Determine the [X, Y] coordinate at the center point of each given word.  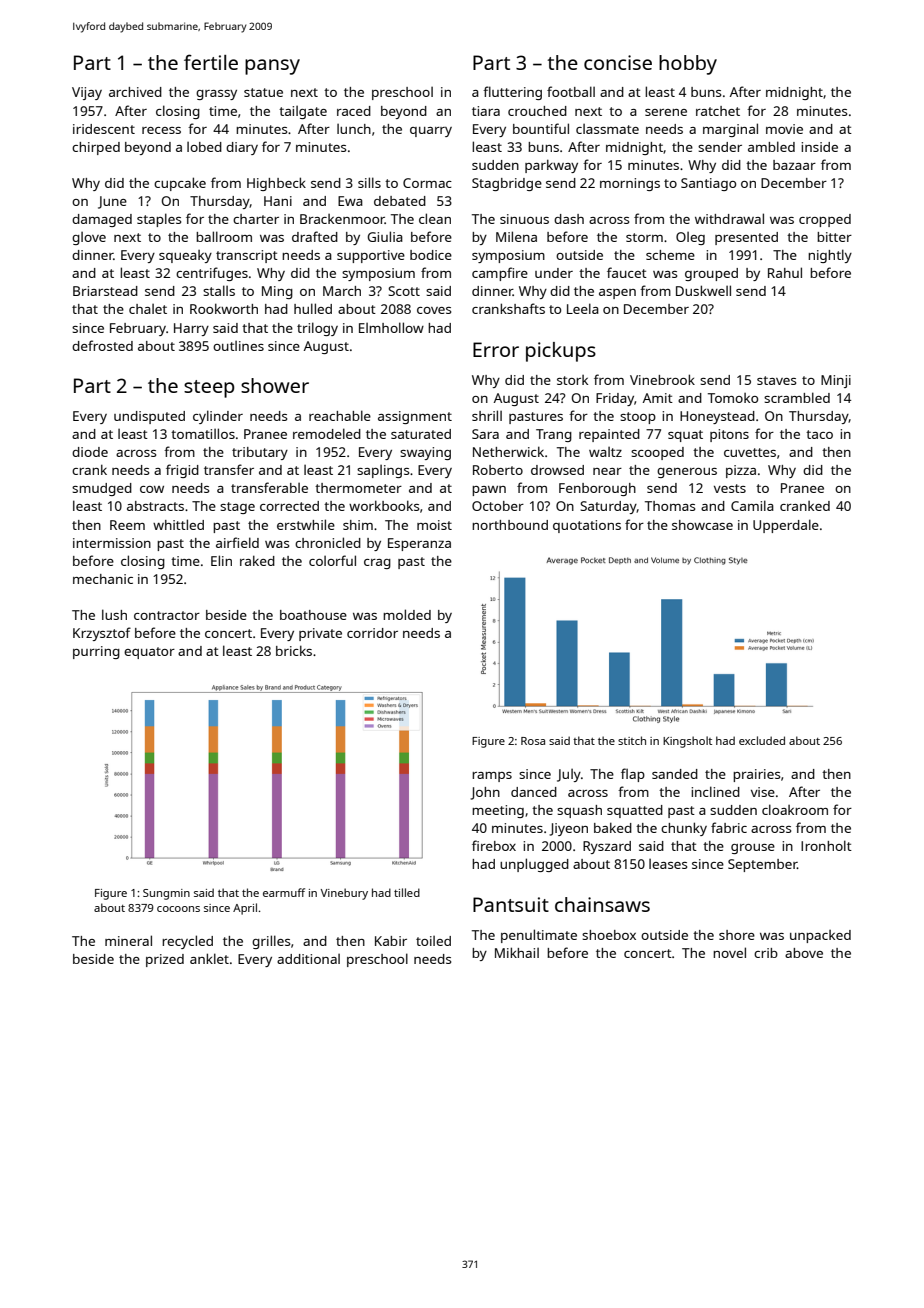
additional [308, 959]
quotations [587, 526]
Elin [221, 560]
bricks [294, 650]
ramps [492, 777]
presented [746, 238]
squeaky [185, 256]
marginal [730, 130]
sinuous [524, 219]
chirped [96, 148]
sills [369, 182]
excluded [762, 740]
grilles [271, 942]
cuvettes [750, 452]
